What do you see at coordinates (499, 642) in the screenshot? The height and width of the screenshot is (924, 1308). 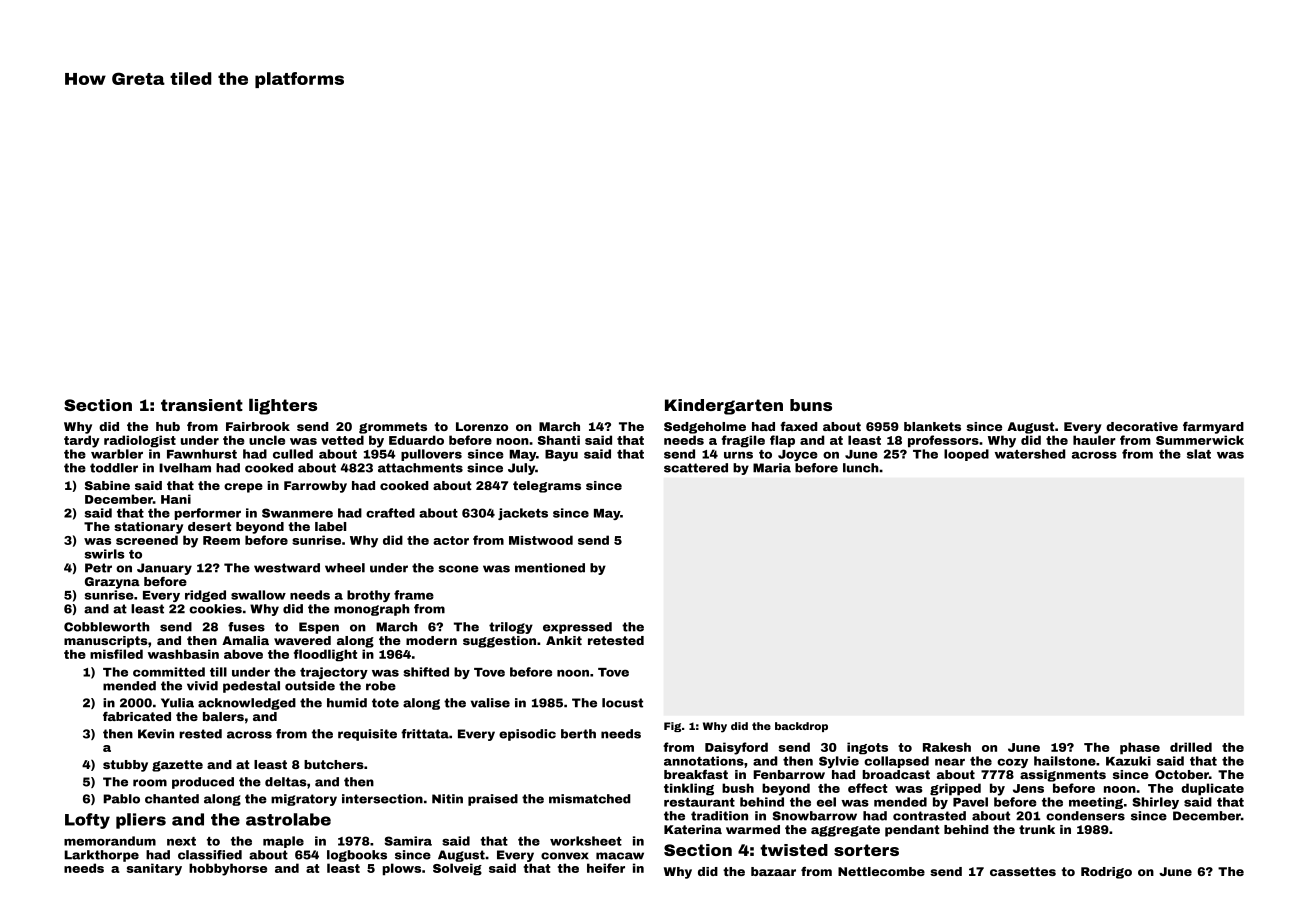 I see `suggestion` at bounding box center [499, 642].
